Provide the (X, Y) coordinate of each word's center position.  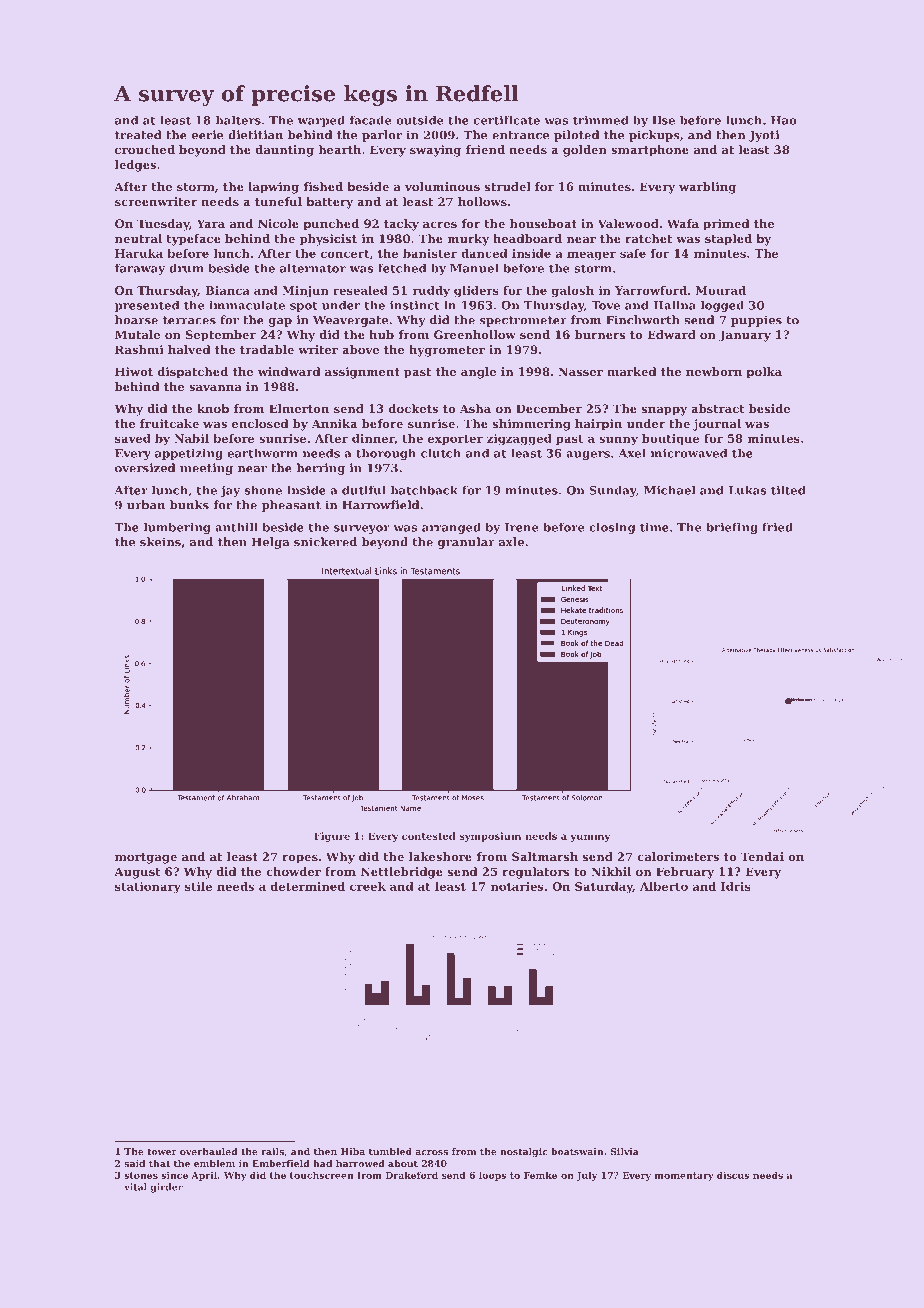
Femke (540, 1175)
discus (733, 1175)
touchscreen (322, 1175)
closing (612, 528)
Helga (270, 543)
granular (466, 543)
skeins (160, 542)
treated (138, 135)
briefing (732, 528)
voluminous (442, 186)
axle (511, 542)
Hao (783, 120)
